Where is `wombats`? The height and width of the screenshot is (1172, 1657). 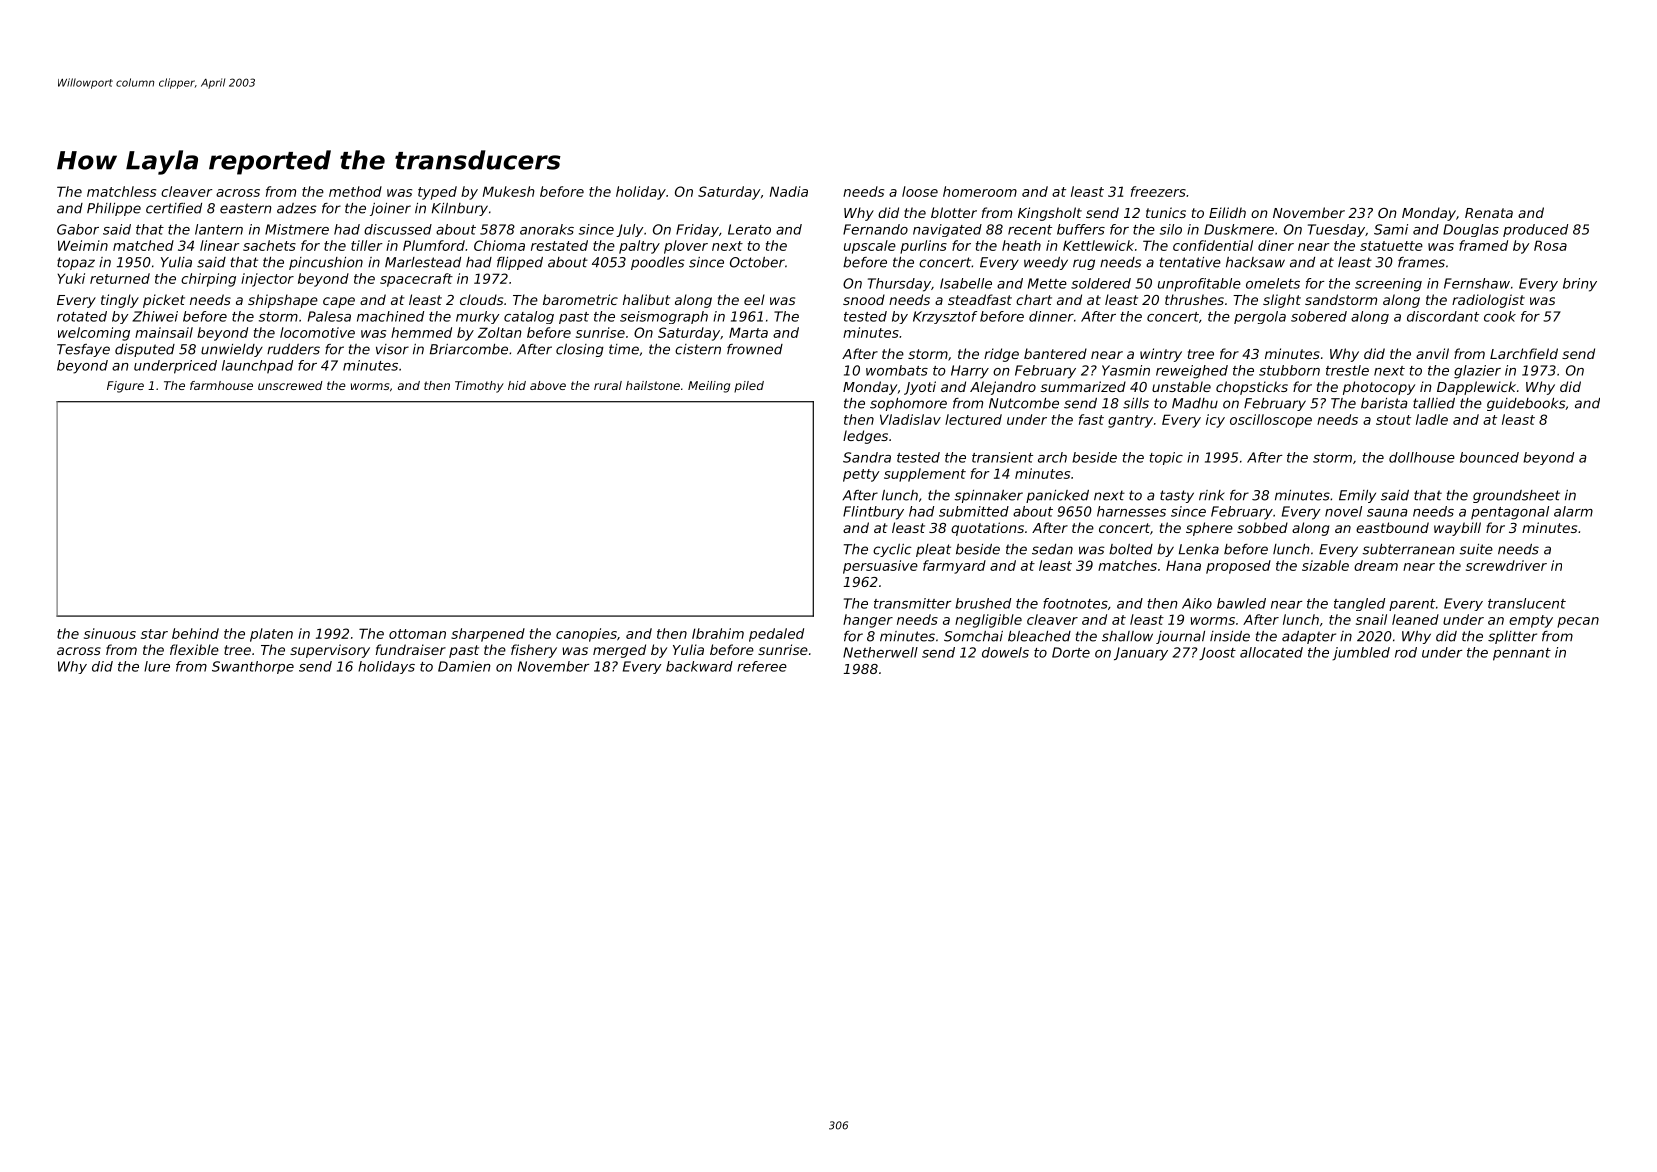 wombats is located at coordinates (897, 370).
